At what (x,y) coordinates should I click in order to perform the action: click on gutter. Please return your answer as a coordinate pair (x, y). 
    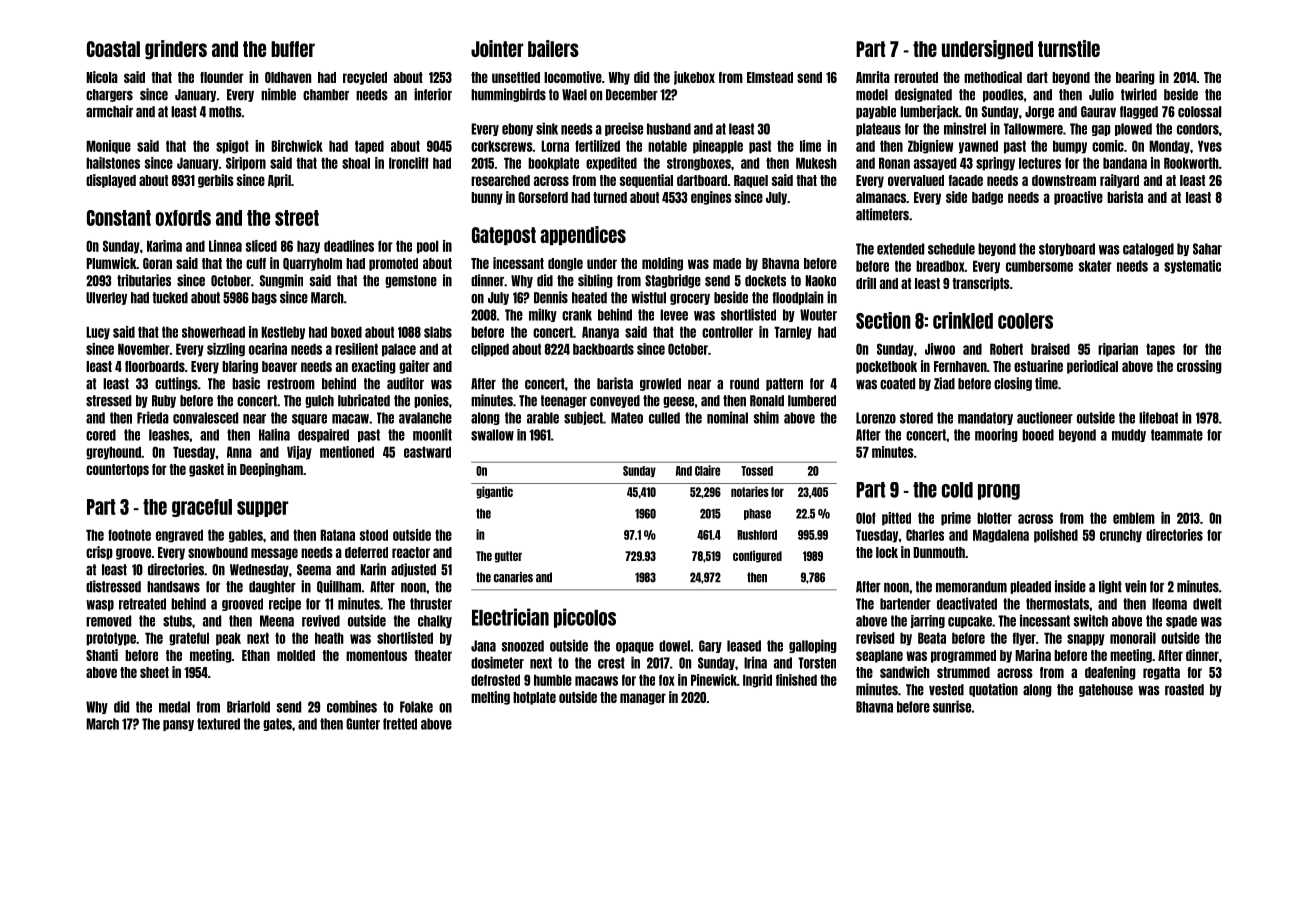
    Looking at the image, I should click on (508, 557).
